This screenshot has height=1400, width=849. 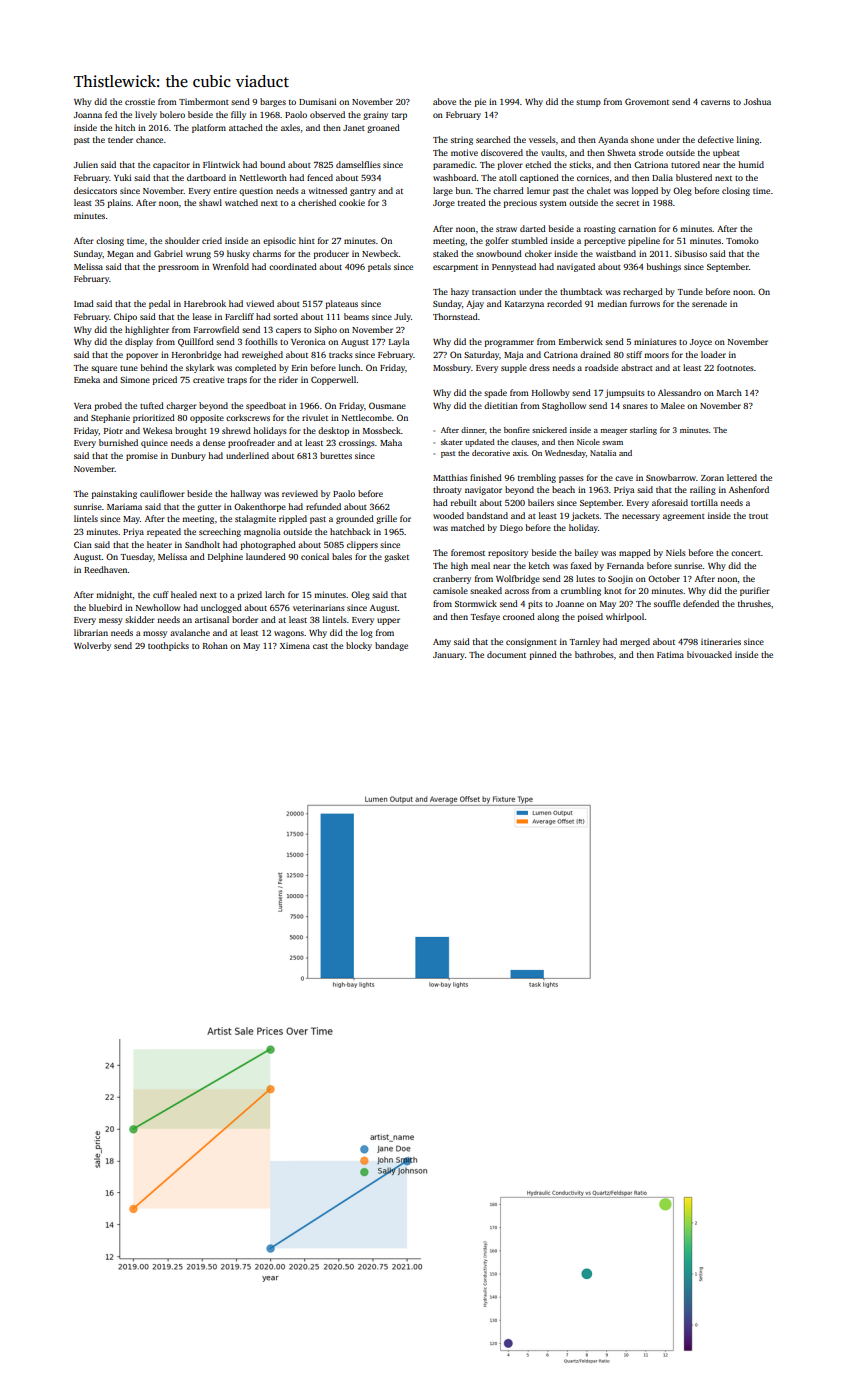 What do you see at coordinates (594, 654) in the screenshot?
I see `bathrobes` at bounding box center [594, 654].
